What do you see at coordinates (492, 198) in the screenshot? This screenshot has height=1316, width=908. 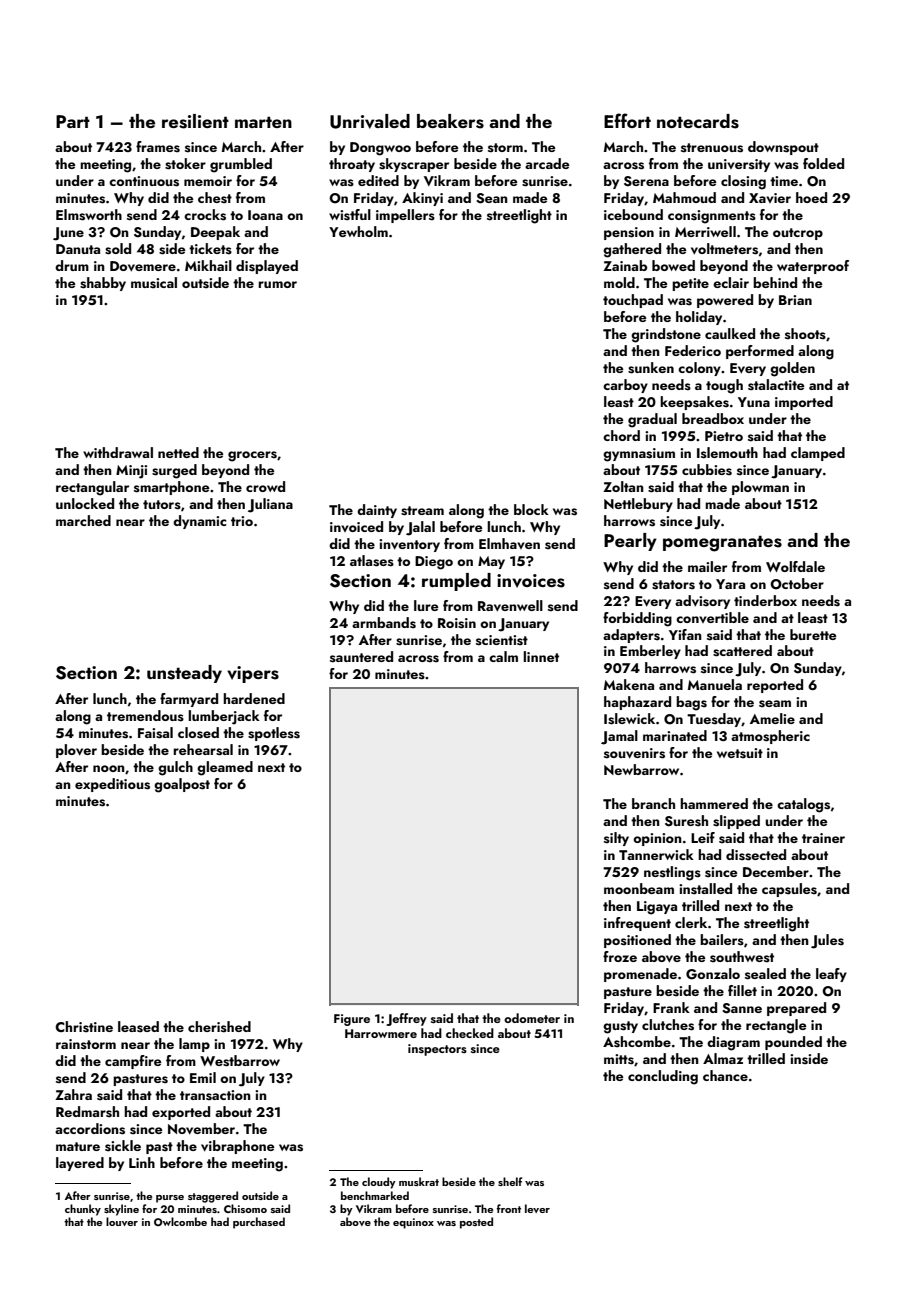 I see `Sean` at bounding box center [492, 198].
